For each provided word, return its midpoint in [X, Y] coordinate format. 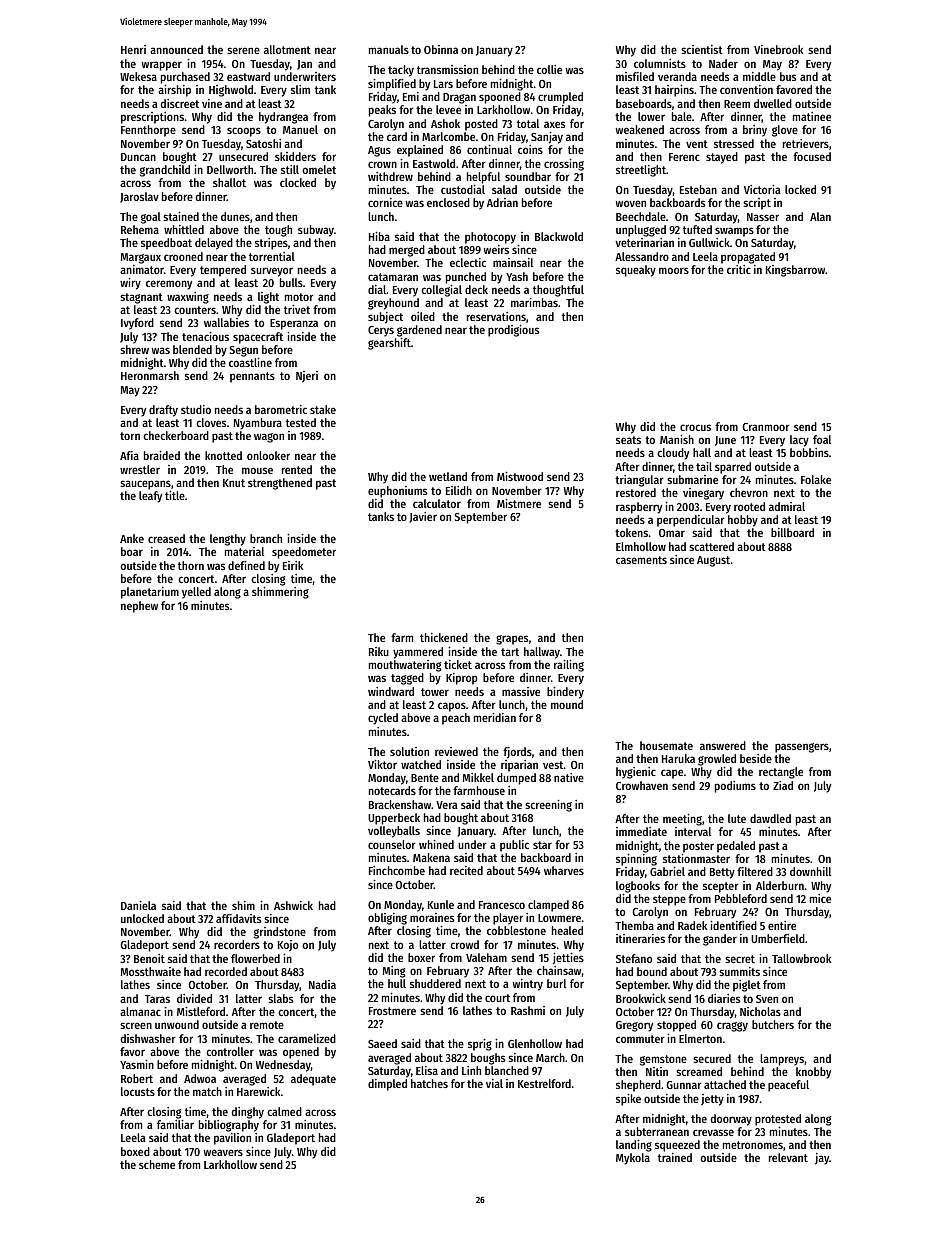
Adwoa [200, 1078]
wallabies [226, 322]
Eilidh [459, 490]
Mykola [633, 1159]
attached [725, 1084]
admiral [787, 506]
